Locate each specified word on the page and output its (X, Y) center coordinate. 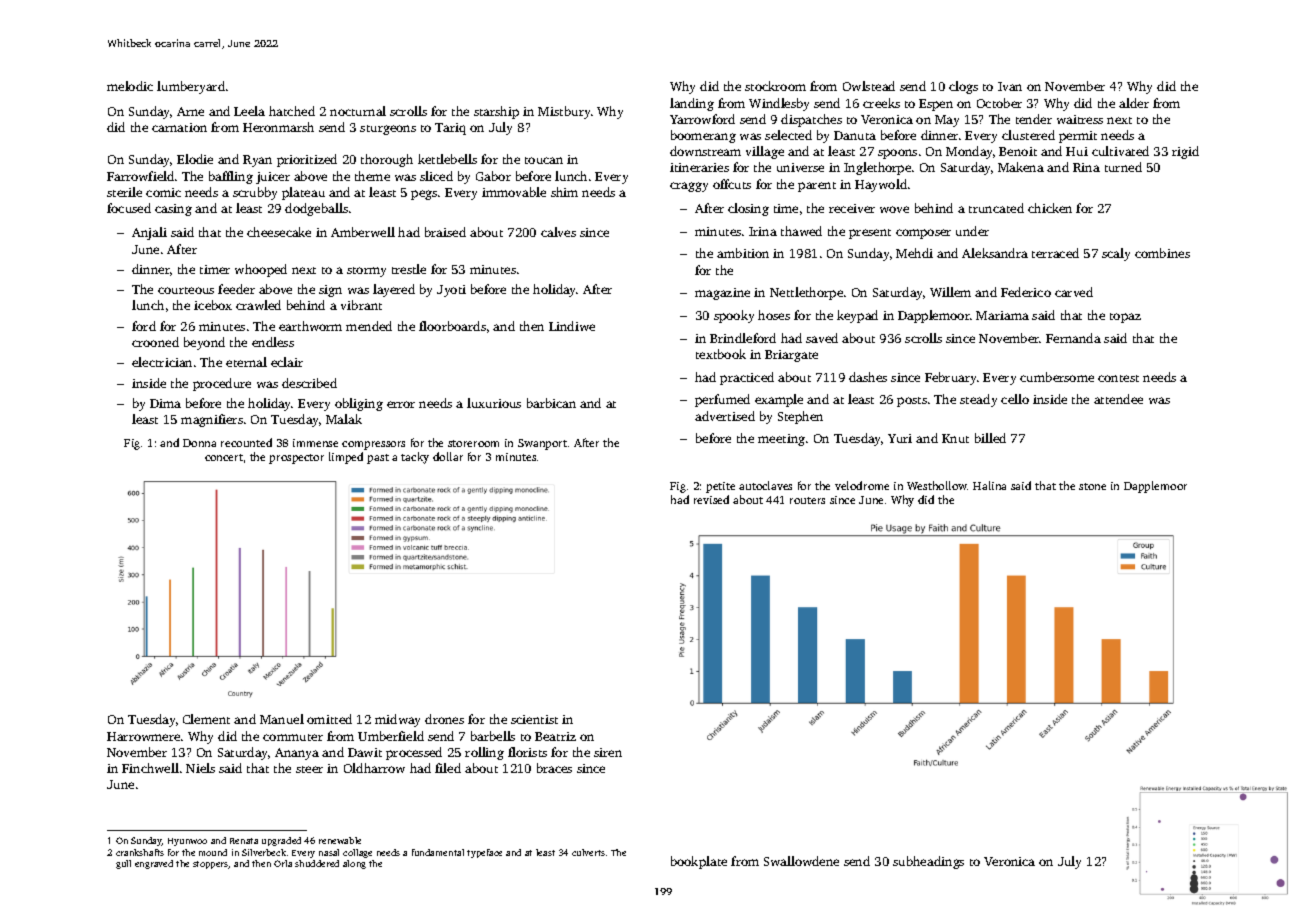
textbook (721, 354)
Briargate (791, 356)
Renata (244, 841)
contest (1118, 378)
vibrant (361, 305)
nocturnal (358, 111)
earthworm (310, 326)
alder (1134, 103)
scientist (534, 719)
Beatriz (555, 736)
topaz (1125, 318)
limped (346, 458)
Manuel (282, 719)
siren (608, 752)
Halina (989, 485)
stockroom (775, 86)
